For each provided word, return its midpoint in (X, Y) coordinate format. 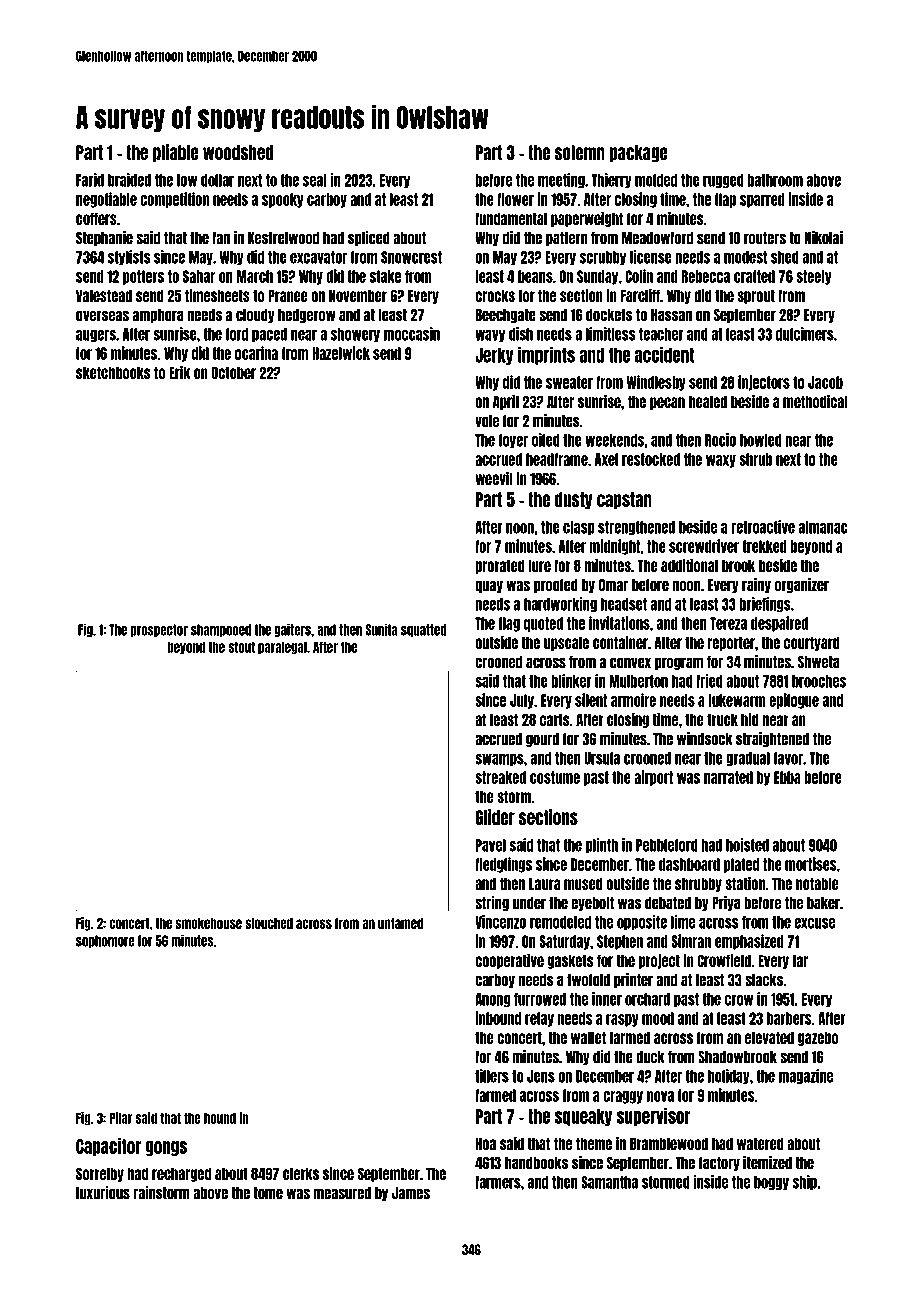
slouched (269, 923)
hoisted (747, 845)
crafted (754, 276)
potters (143, 277)
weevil (494, 478)
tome (268, 1193)
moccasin (412, 334)
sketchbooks (113, 372)
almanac (823, 527)
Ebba (787, 777)
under (529, 903)
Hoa (486, 1143)
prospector (159, 630)
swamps (499, 760)
